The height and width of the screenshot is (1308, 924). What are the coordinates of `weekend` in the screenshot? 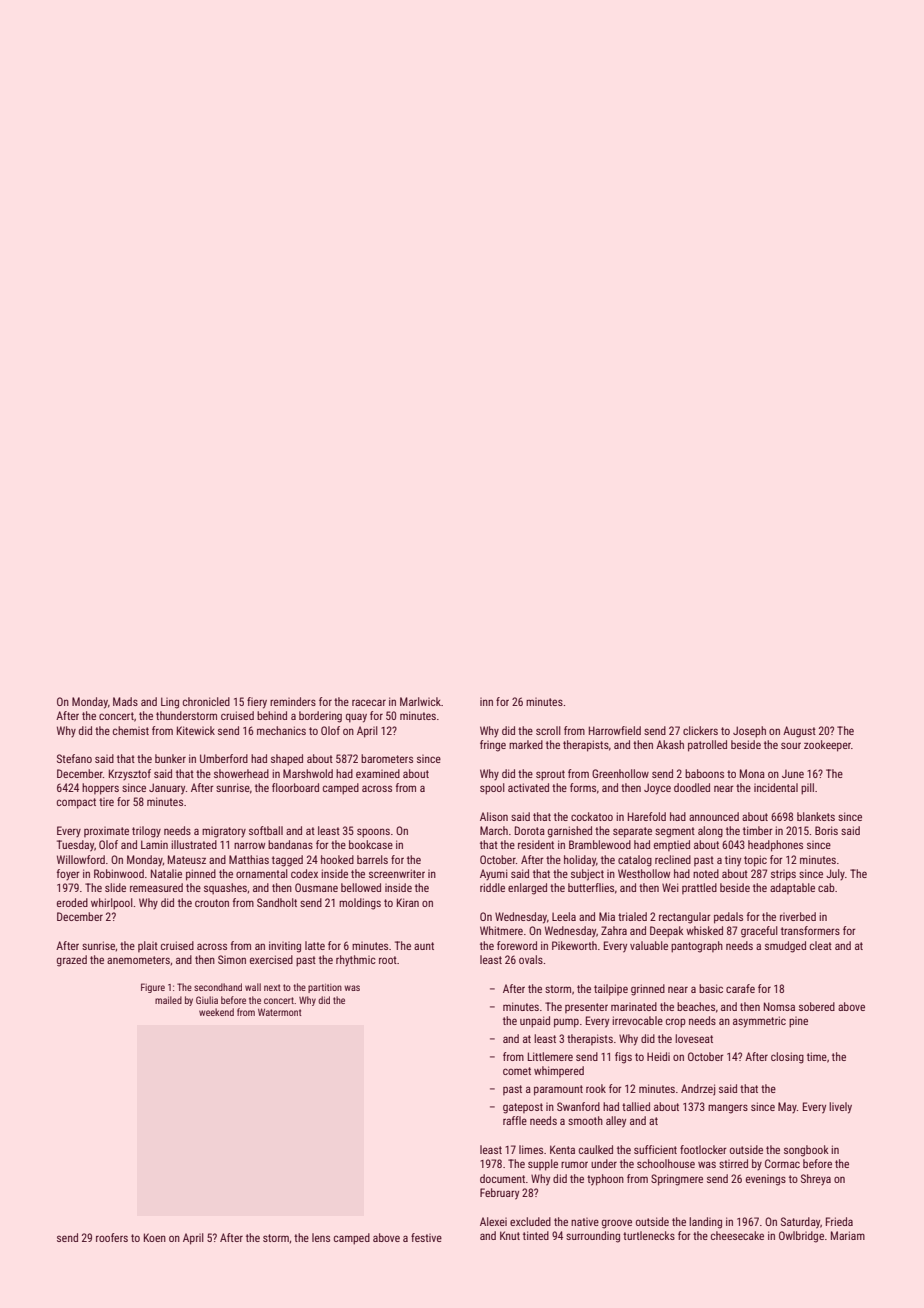 It's located at (216, 1012).
